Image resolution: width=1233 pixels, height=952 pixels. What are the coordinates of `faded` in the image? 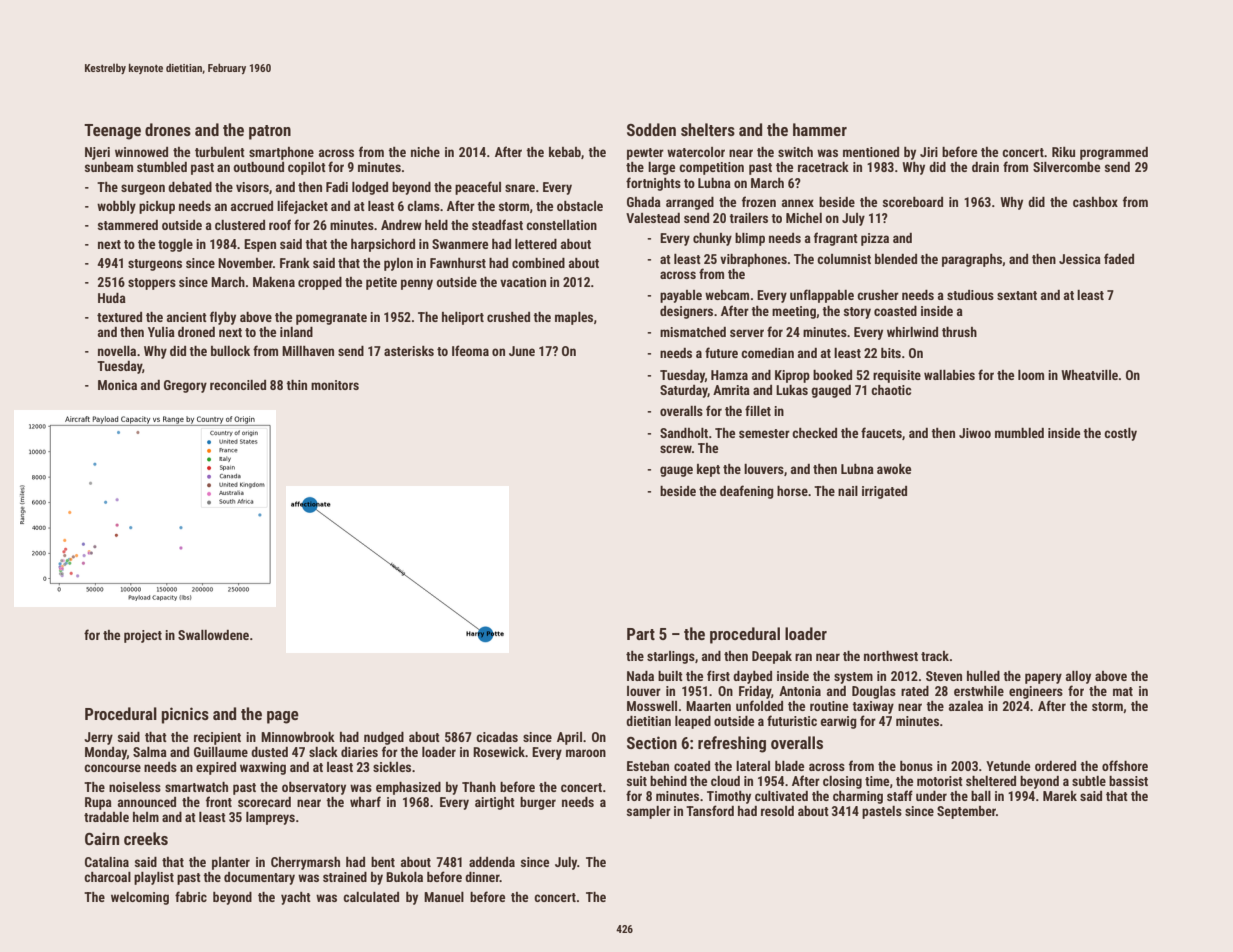 It's located at (1119, 258).
